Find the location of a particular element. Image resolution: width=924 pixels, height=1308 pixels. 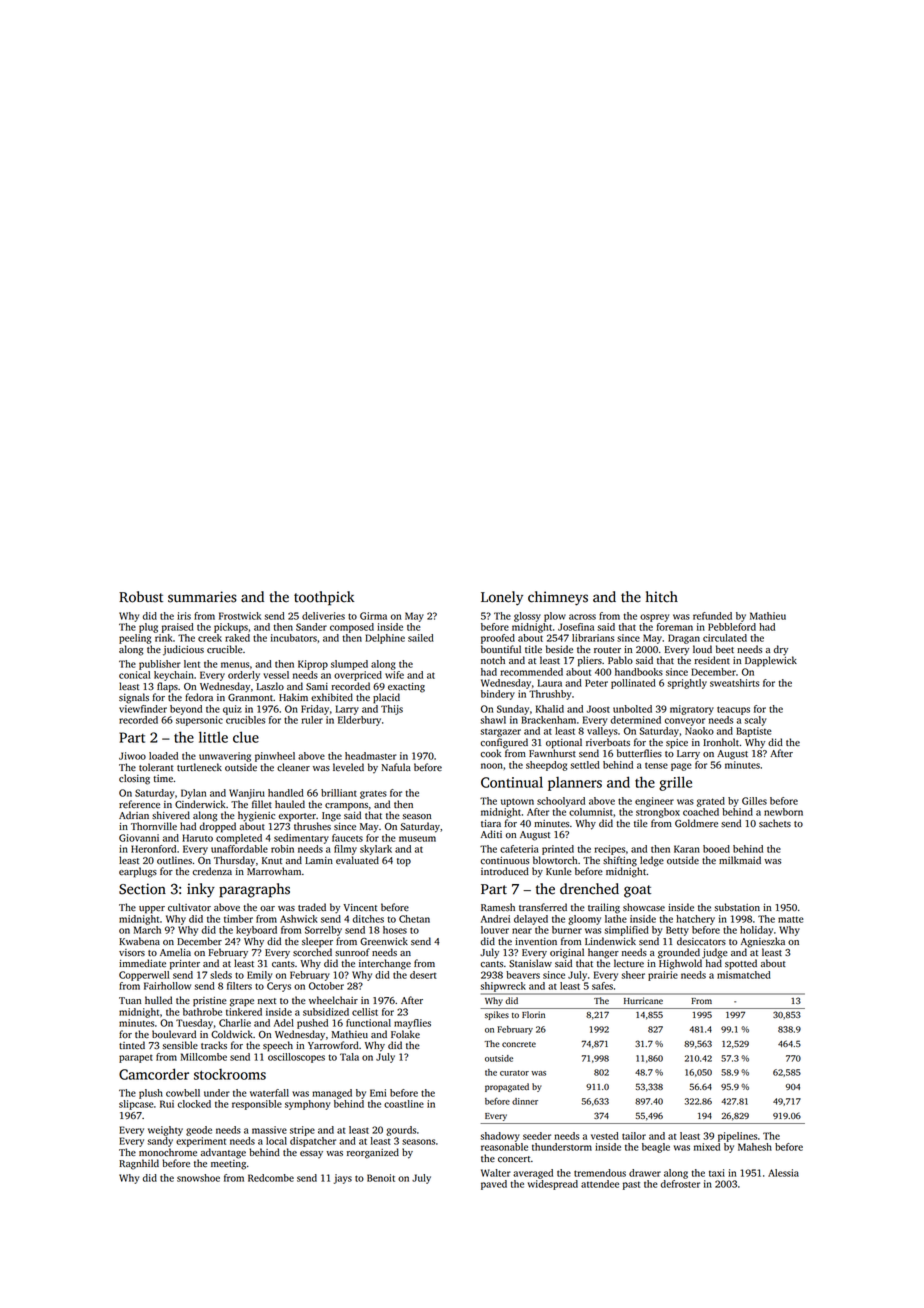

Tala is located at coordinates (349, 1057).
